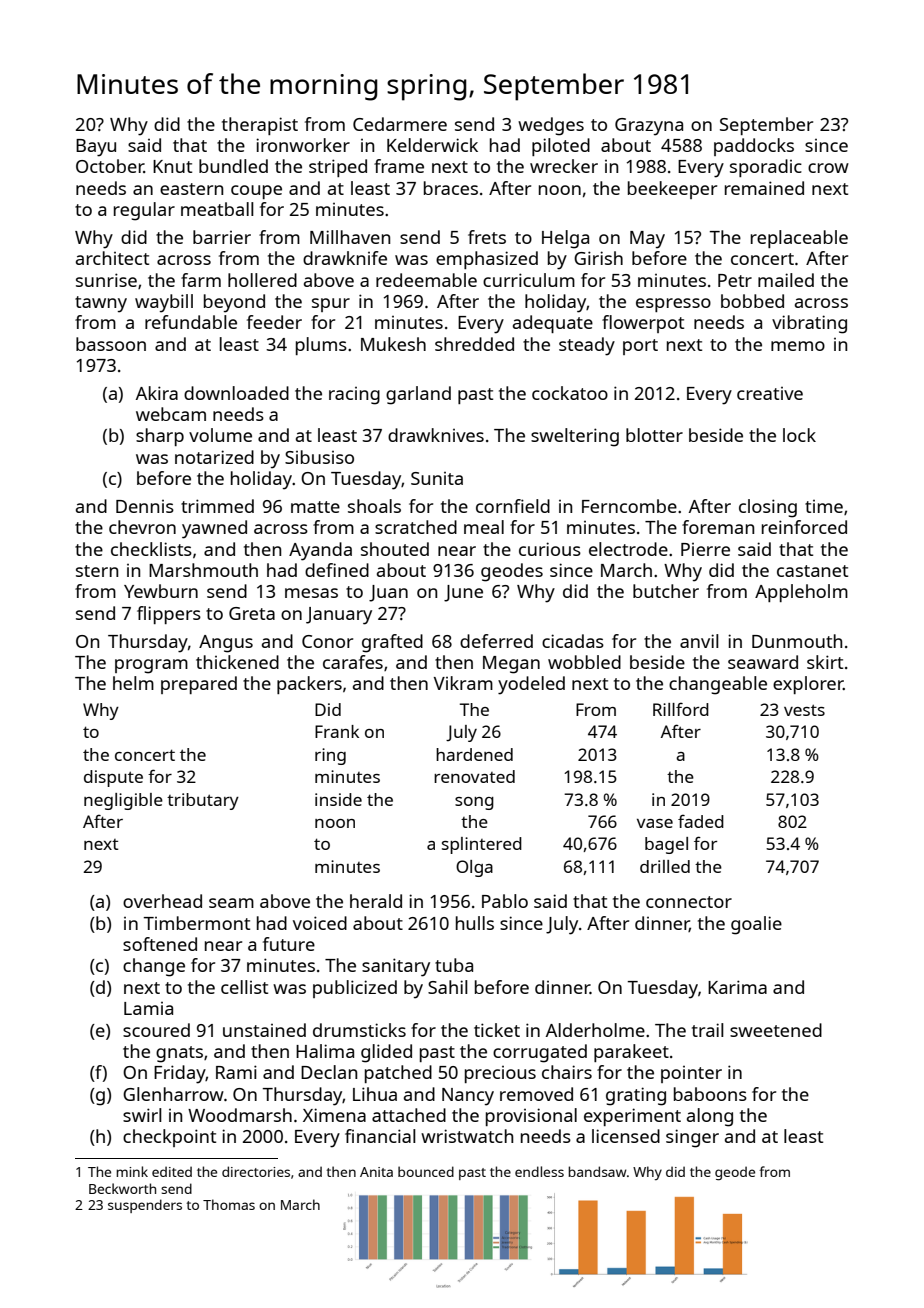 Image resolution: width=924 pixels, height=1308 pixels. I want to click on mink, so click(132, 1171).
